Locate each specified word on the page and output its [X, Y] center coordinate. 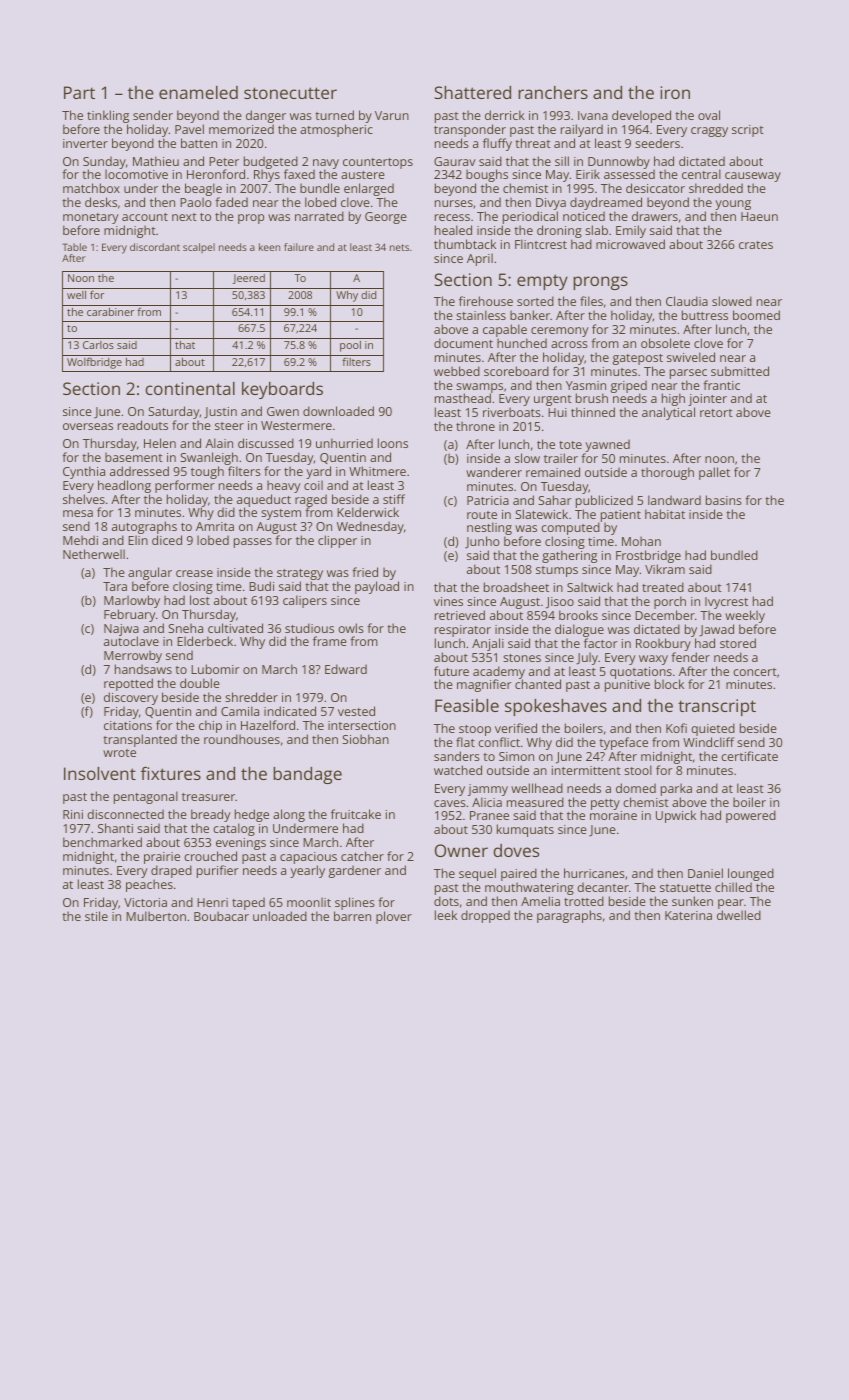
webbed [457, 371]
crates [756, 245]
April [480, 259]
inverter [85, 143]
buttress [705, 315]
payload [377, 587]
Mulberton [156, 916]
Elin [138, 540]
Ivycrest [726, 603]
